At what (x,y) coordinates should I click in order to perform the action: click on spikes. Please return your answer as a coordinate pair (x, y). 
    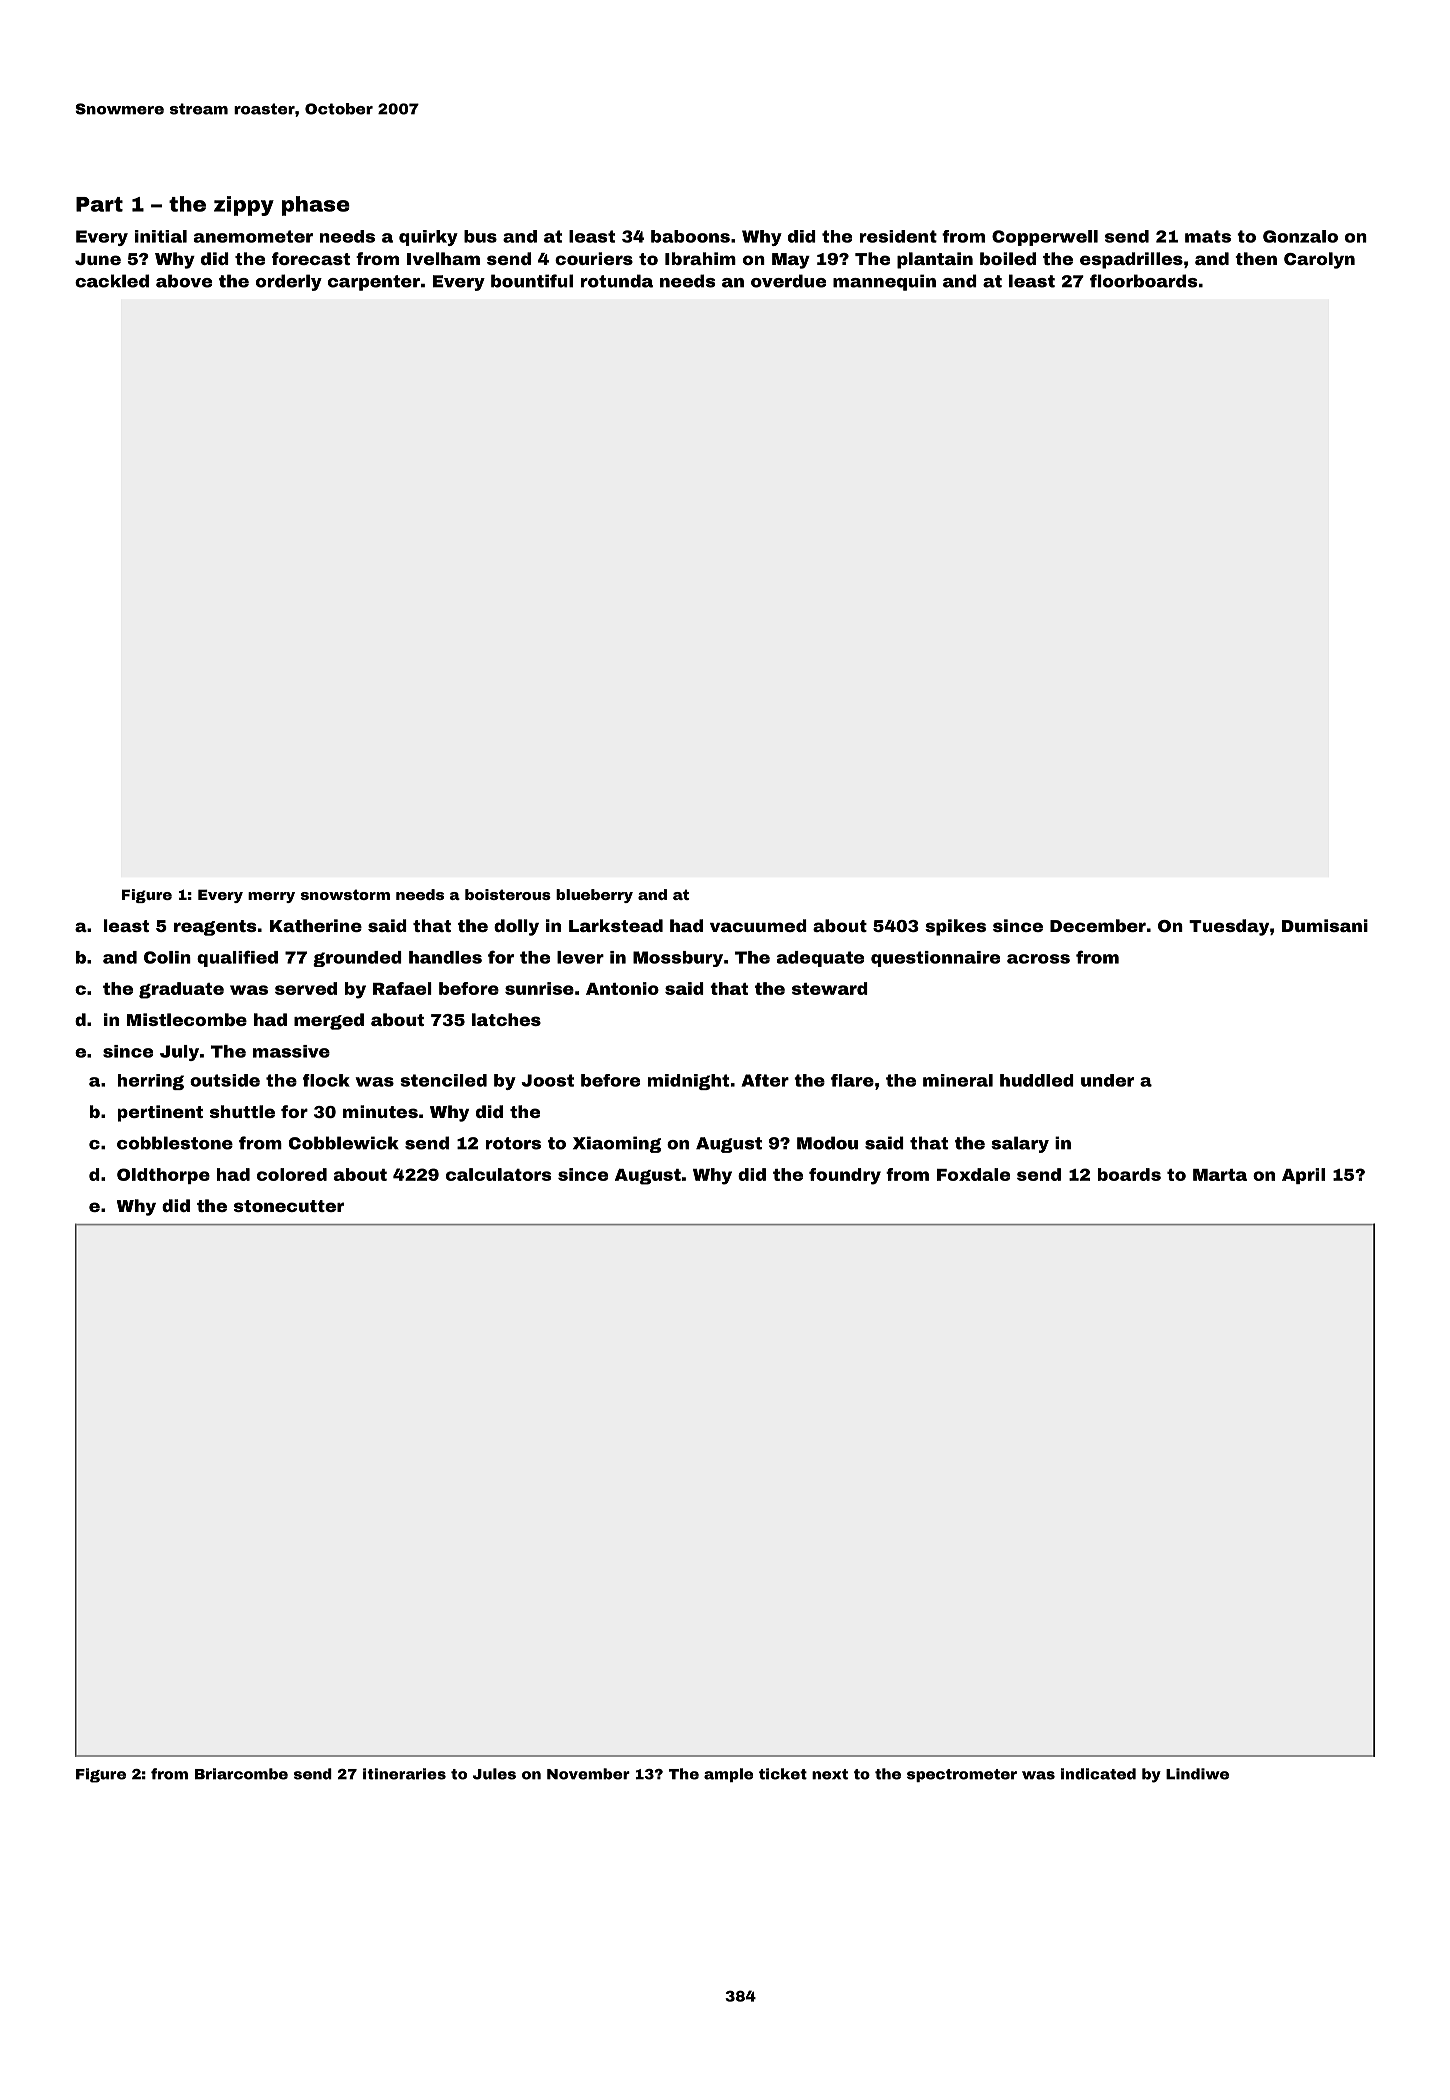
    Looking at the image, I should click on (955, 927).
